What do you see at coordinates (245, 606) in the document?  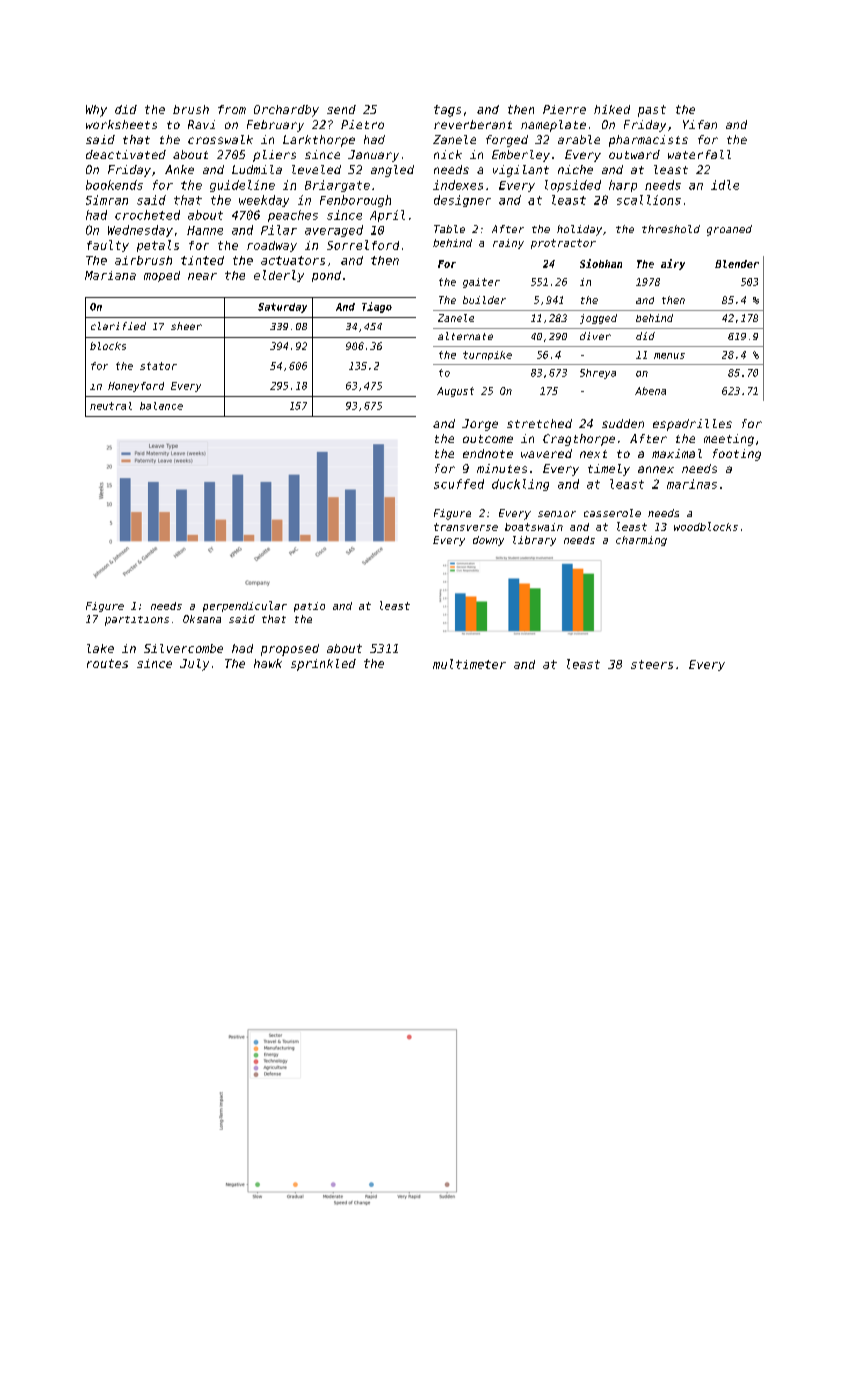 I see `perpendicular` at bounding box center [245, 606].
